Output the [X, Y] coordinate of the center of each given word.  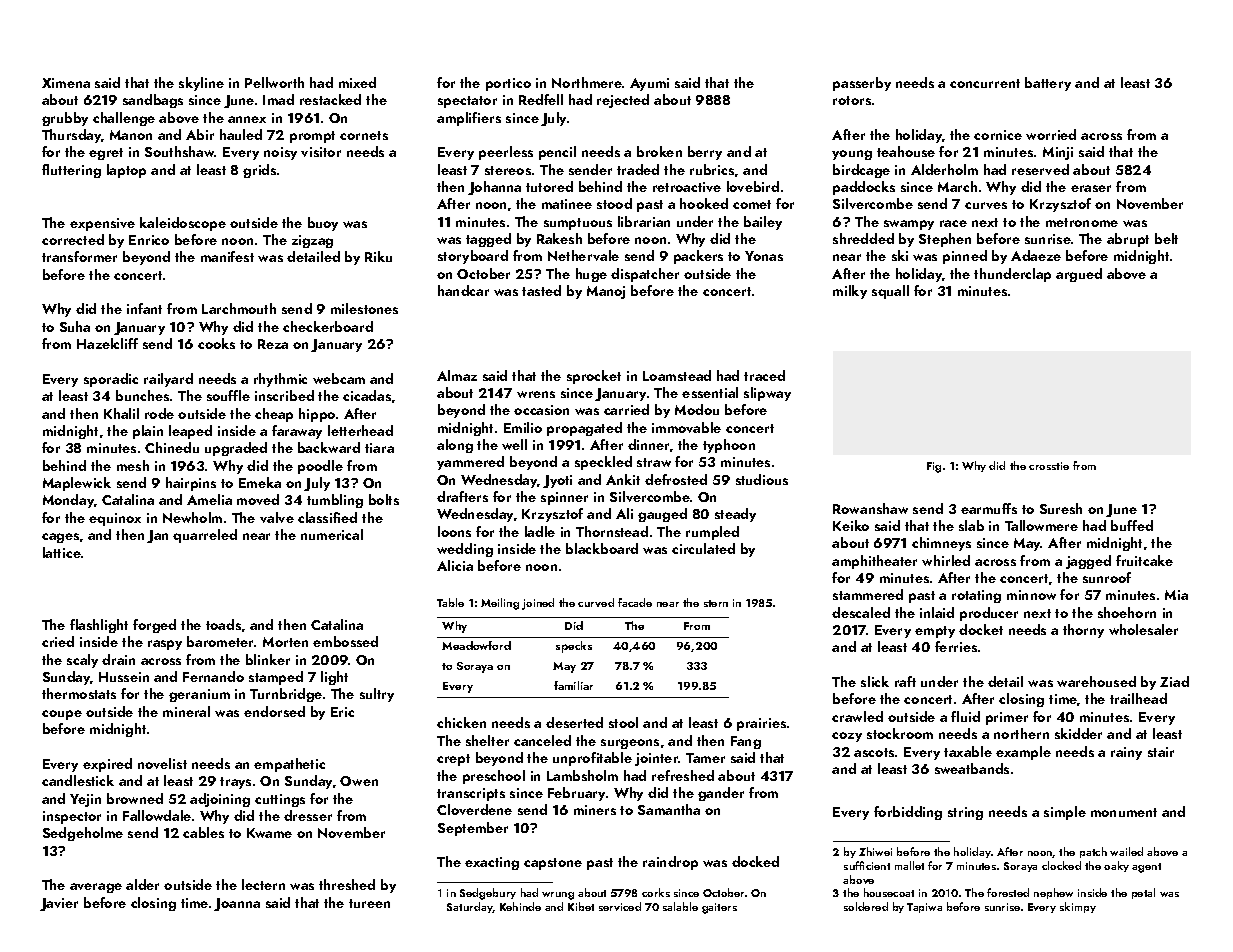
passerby [862, 84]
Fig [934, 467]
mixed [357, 82]
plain [148, 432]
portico [508, 84]
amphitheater [874, 562]
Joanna [237, 904]
